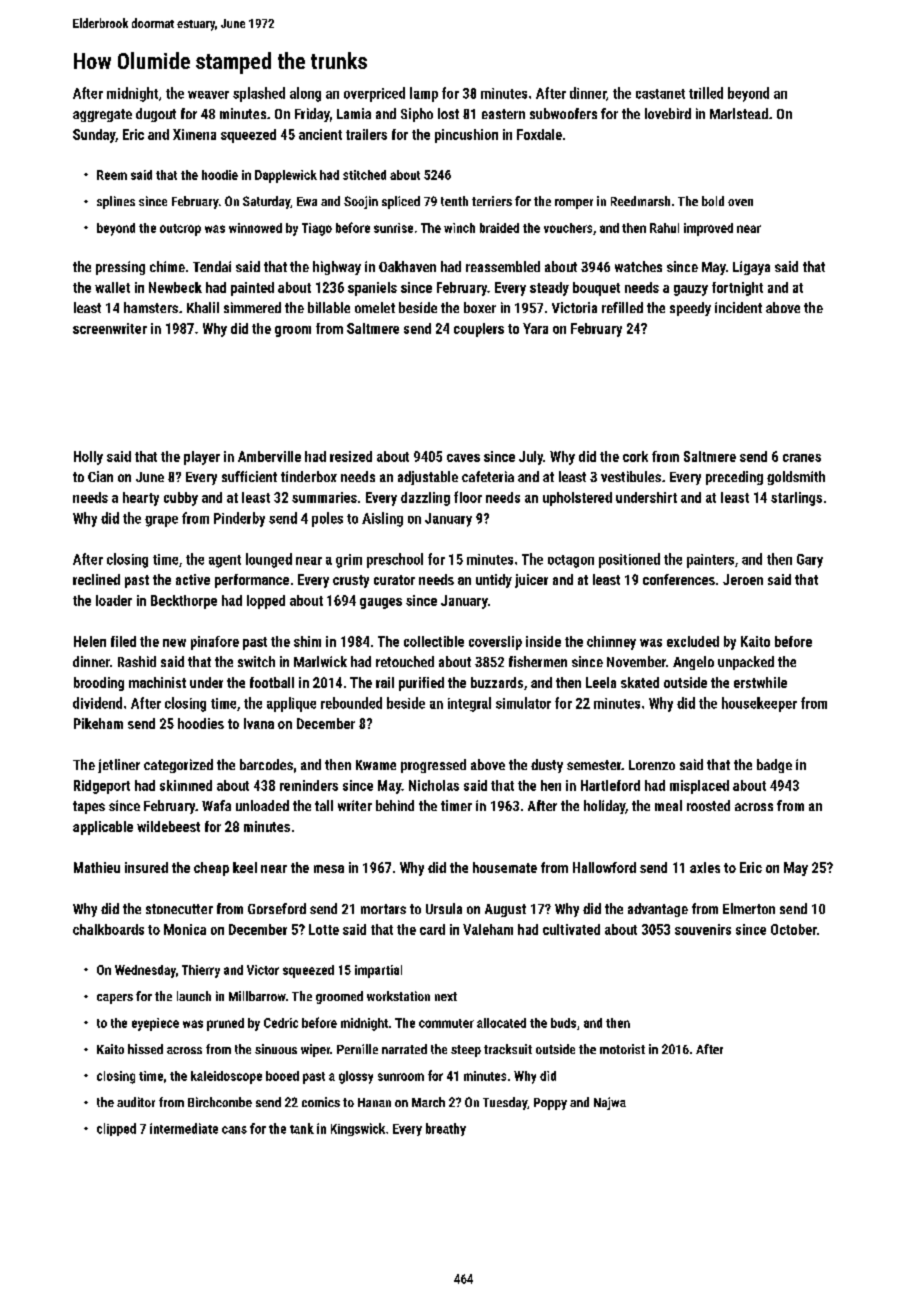  I want to click on applicable, so click(103, 828).
